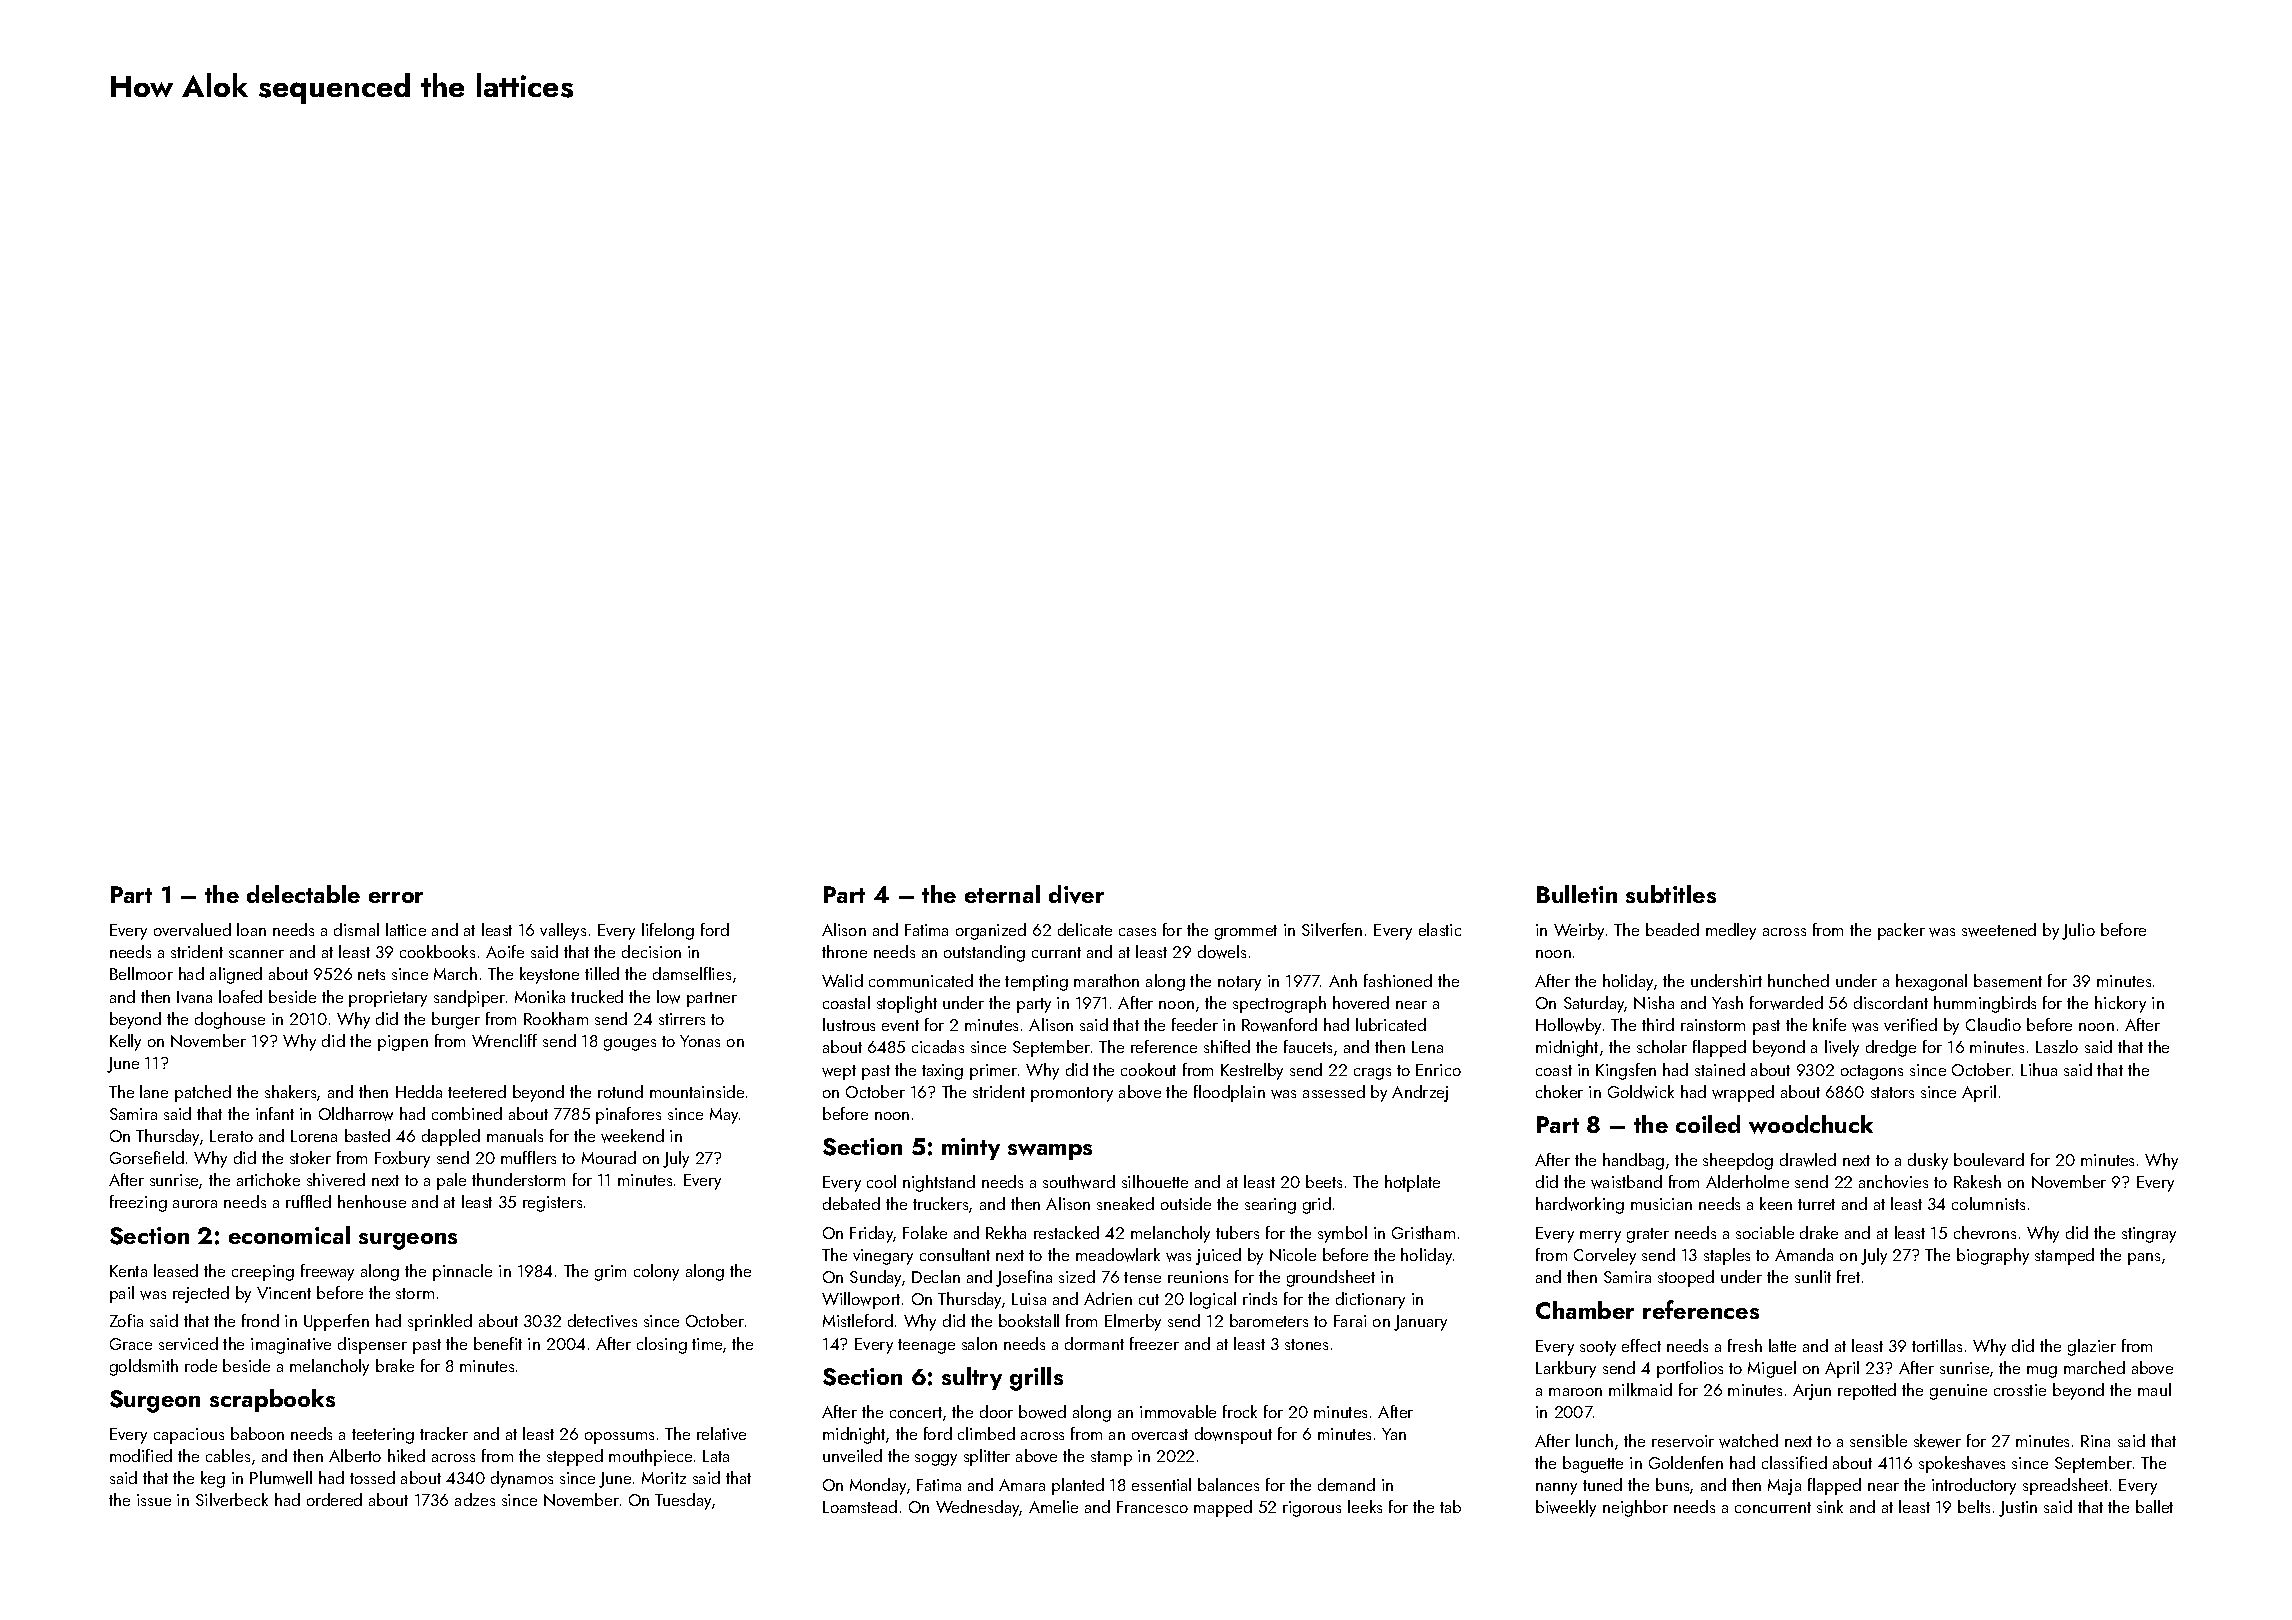  Describe the element at coordinates (1002, 894) in the page. I see `eternal` at that location.
